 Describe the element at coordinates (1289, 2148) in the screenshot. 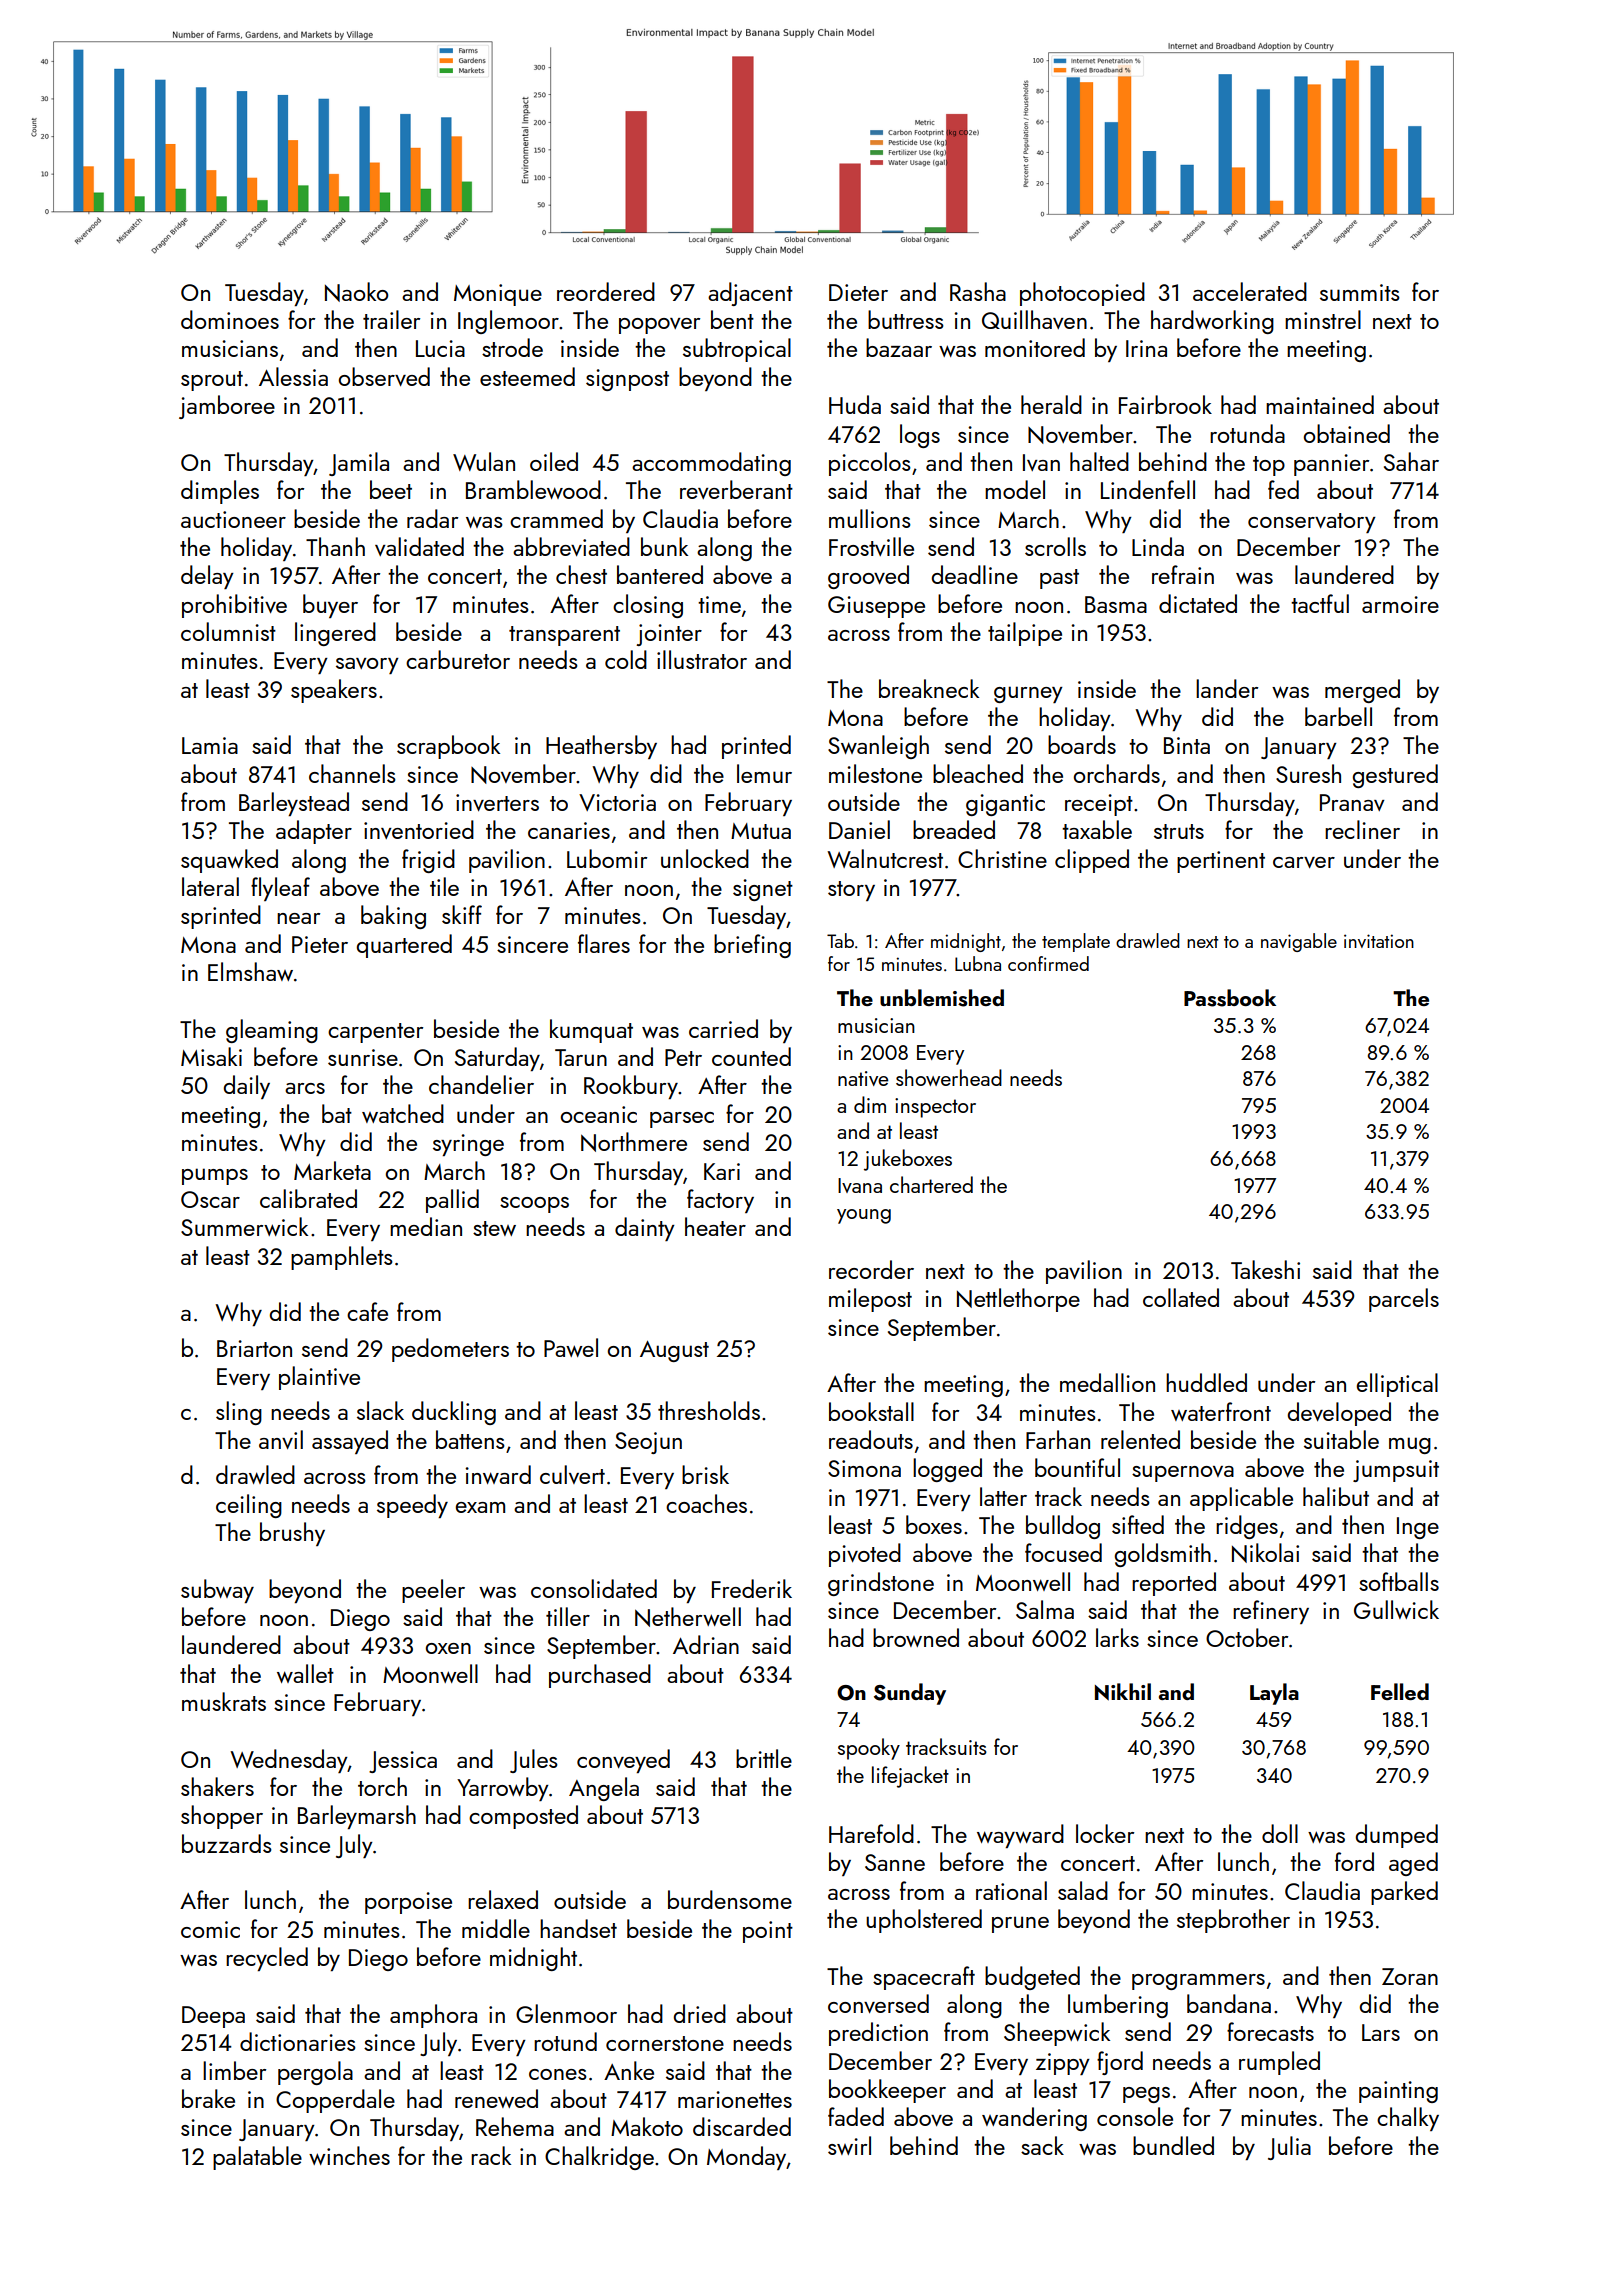

I see `Julia` at that location.
